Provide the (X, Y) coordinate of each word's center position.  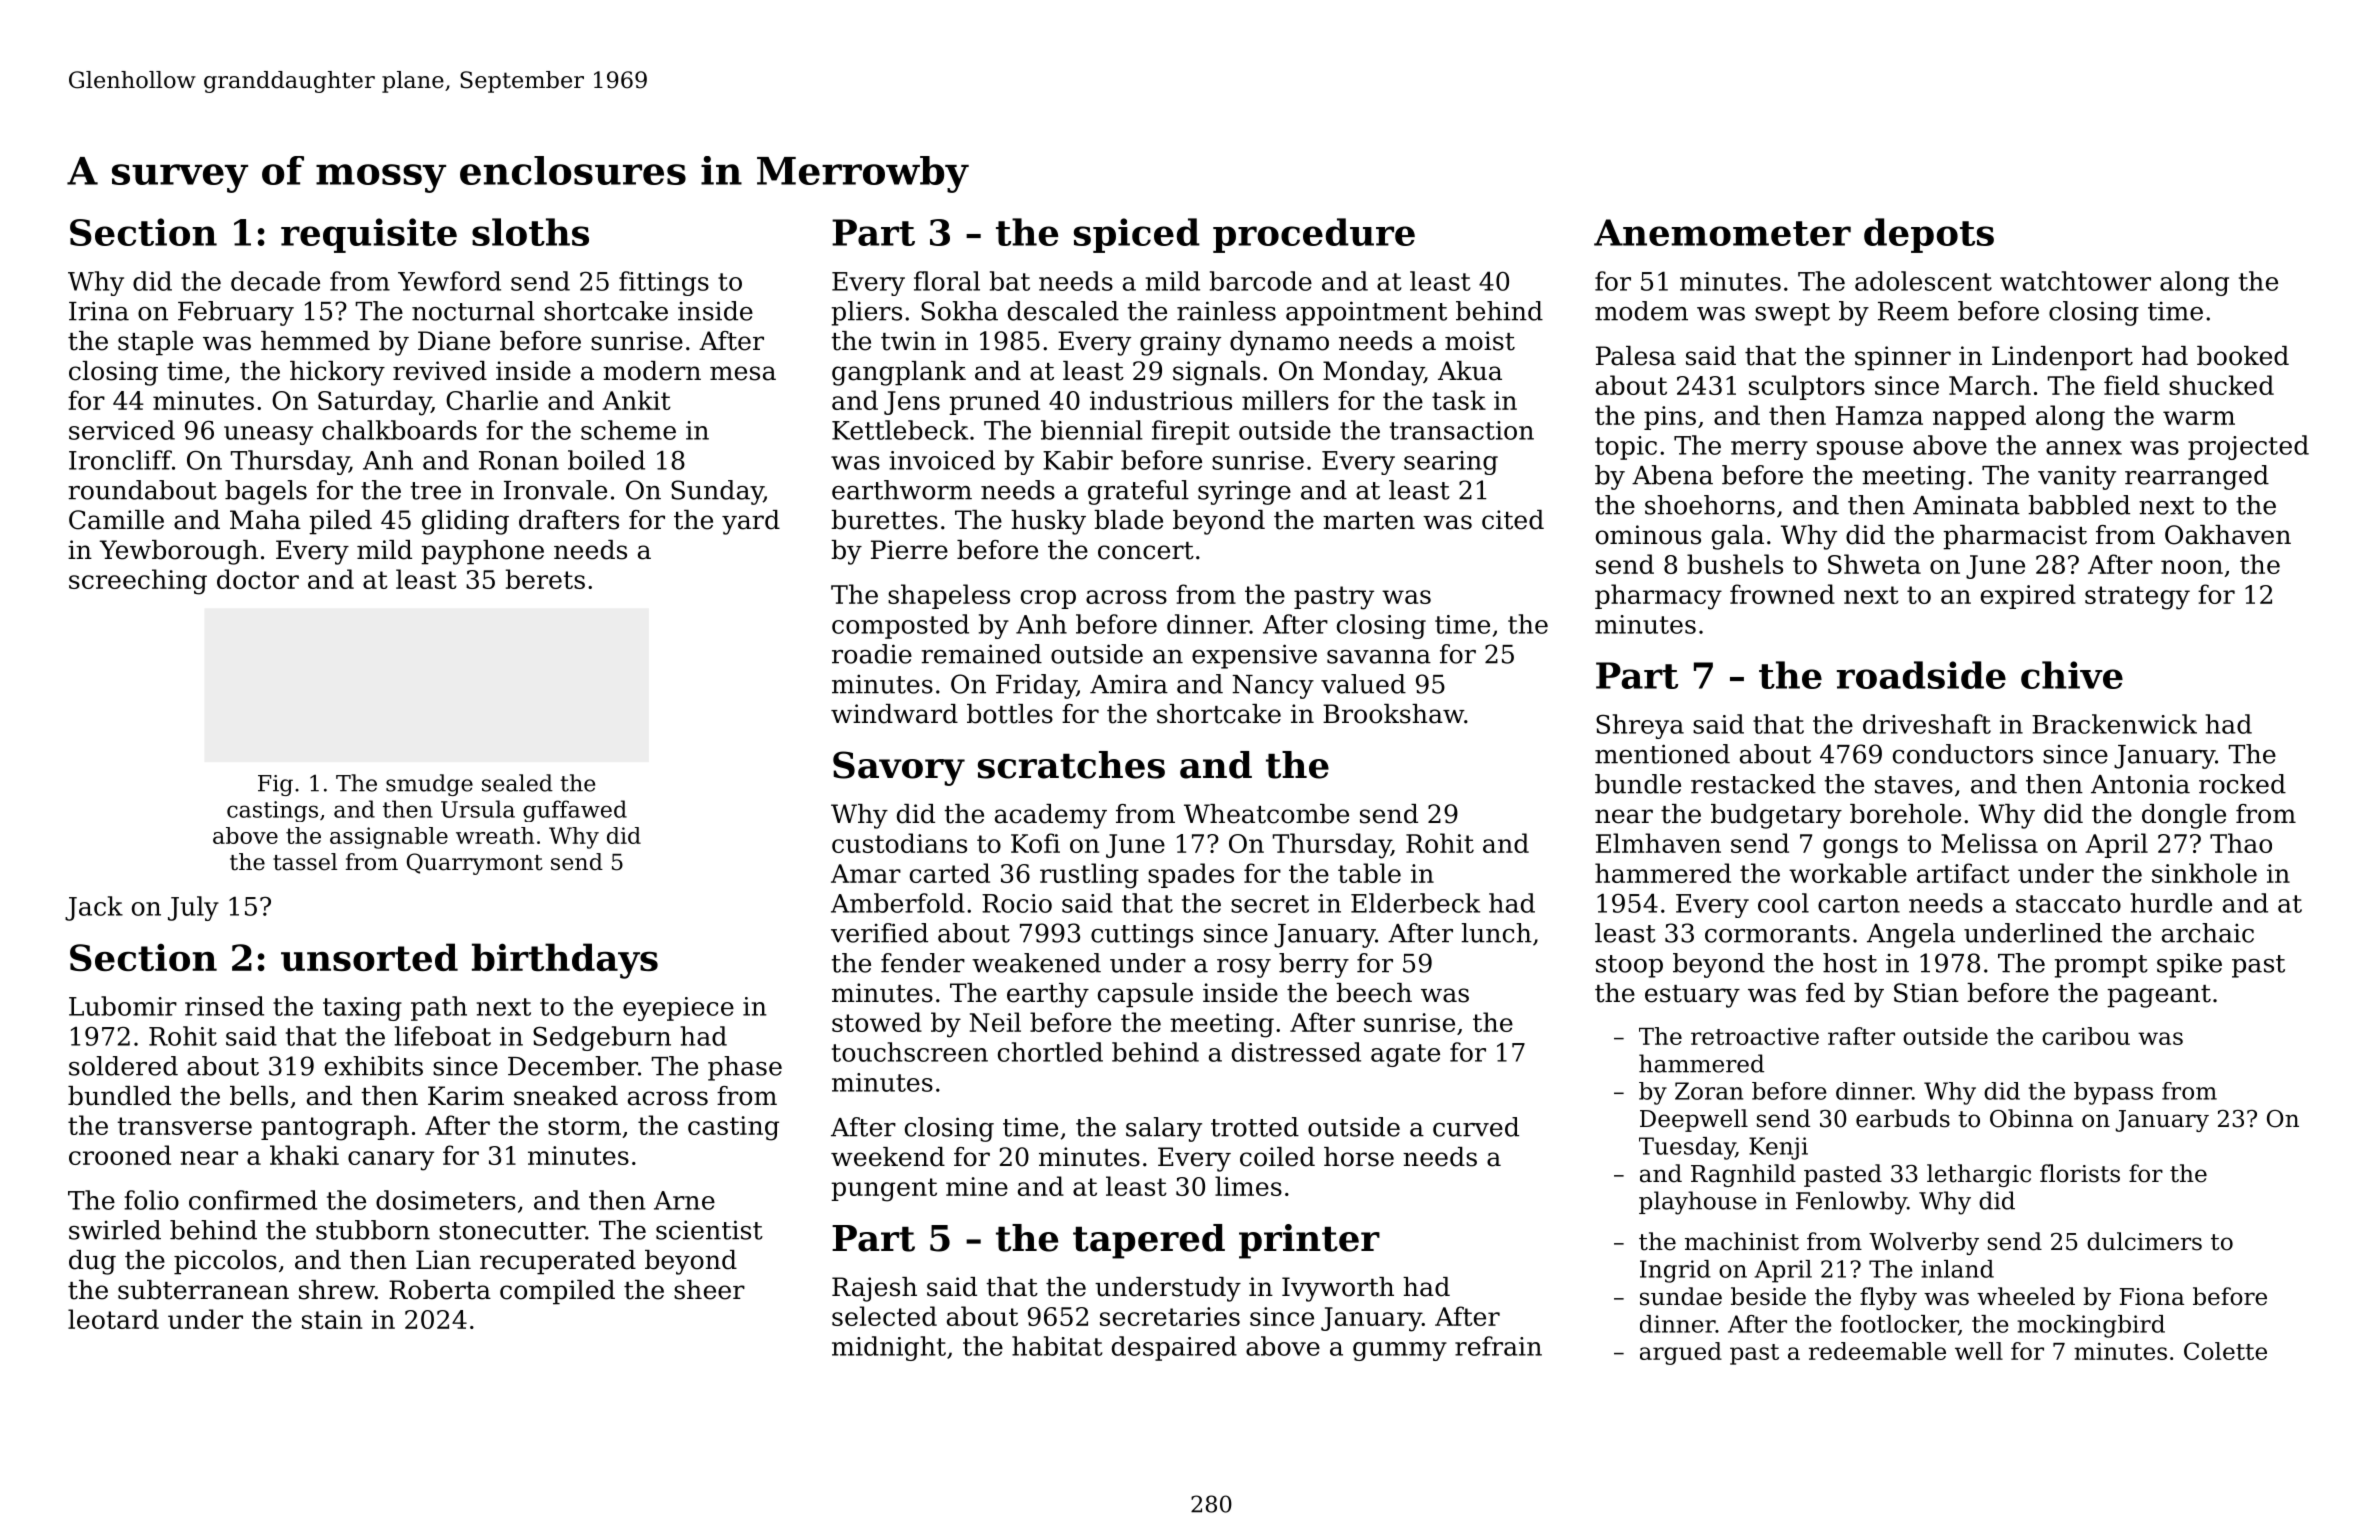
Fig (275, 785)
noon (2192, 567)
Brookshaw (1393, 714)
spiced (1137, 235)
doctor (258, 579)
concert (1146, 551)
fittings (664, 283)
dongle (2184, 816)
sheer (709, 1290)
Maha (265, 520)
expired (2028, 596)
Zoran (1709, 1091)
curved (1476, 1127)
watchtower (2075, 281)
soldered (123, 1066)
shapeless (949, 596)
